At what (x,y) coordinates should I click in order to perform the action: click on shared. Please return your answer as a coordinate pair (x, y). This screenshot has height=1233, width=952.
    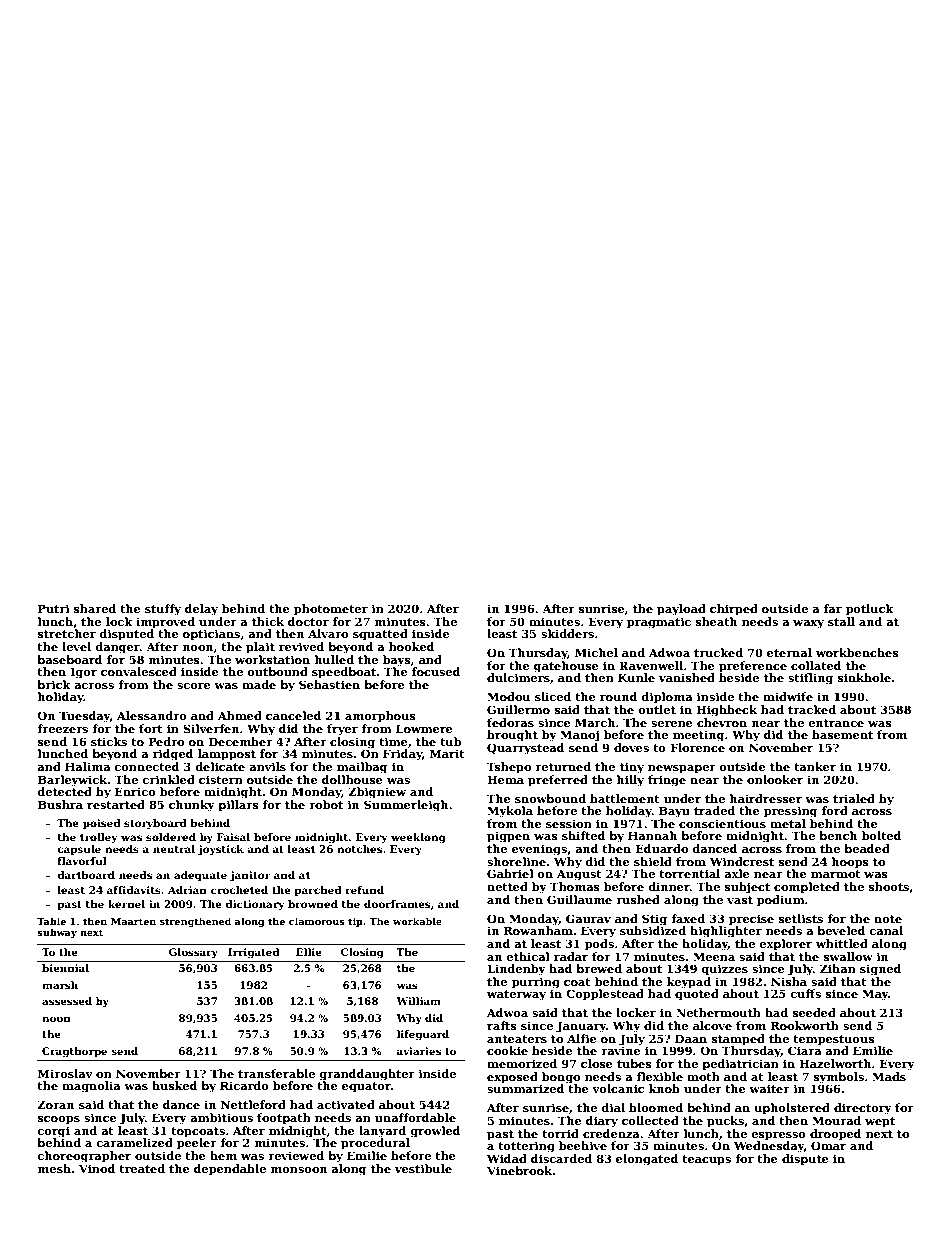
    Looking at the image, I should click on (95, 608).
